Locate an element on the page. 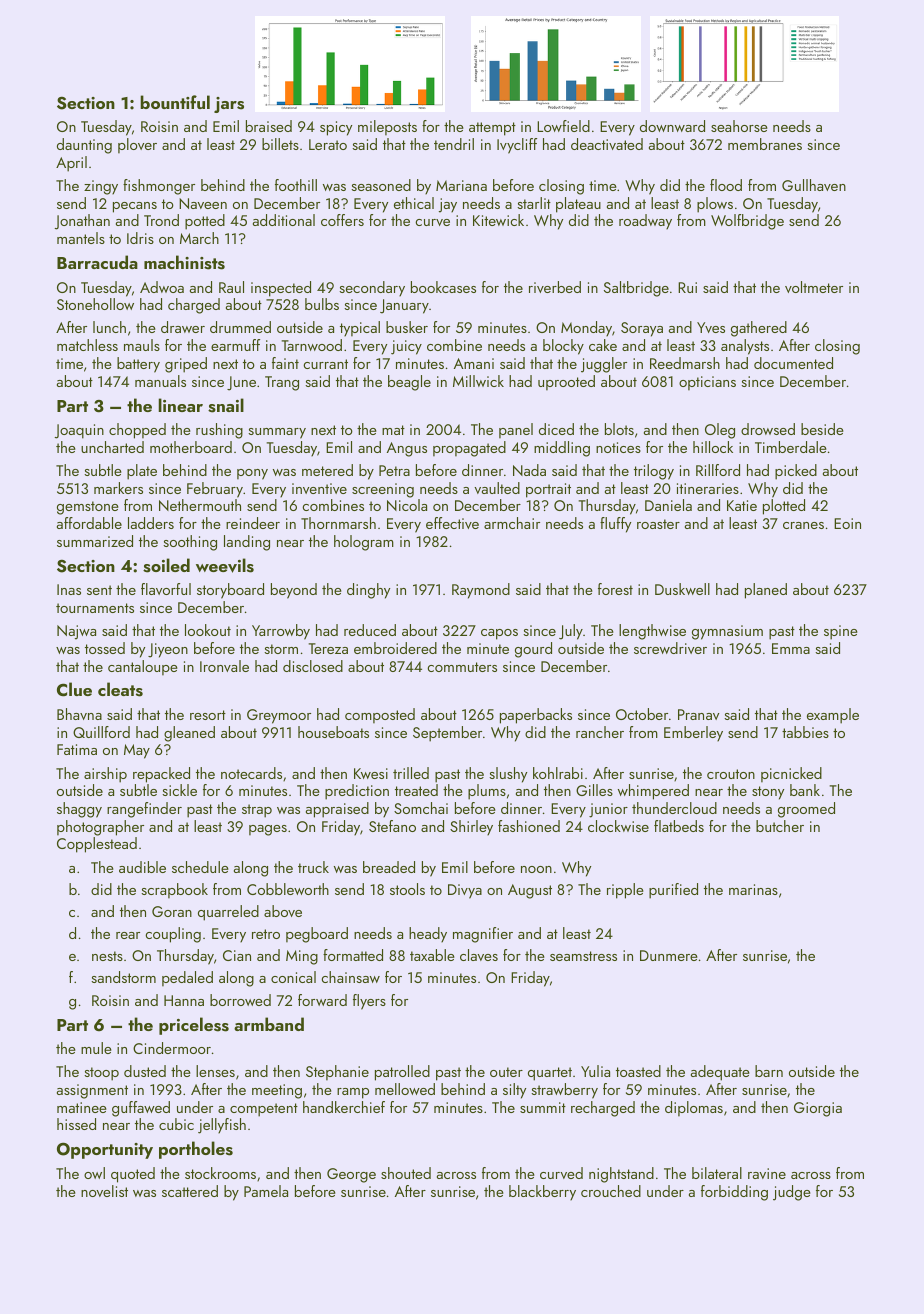  Amani is located at coordinates (474, 363).
